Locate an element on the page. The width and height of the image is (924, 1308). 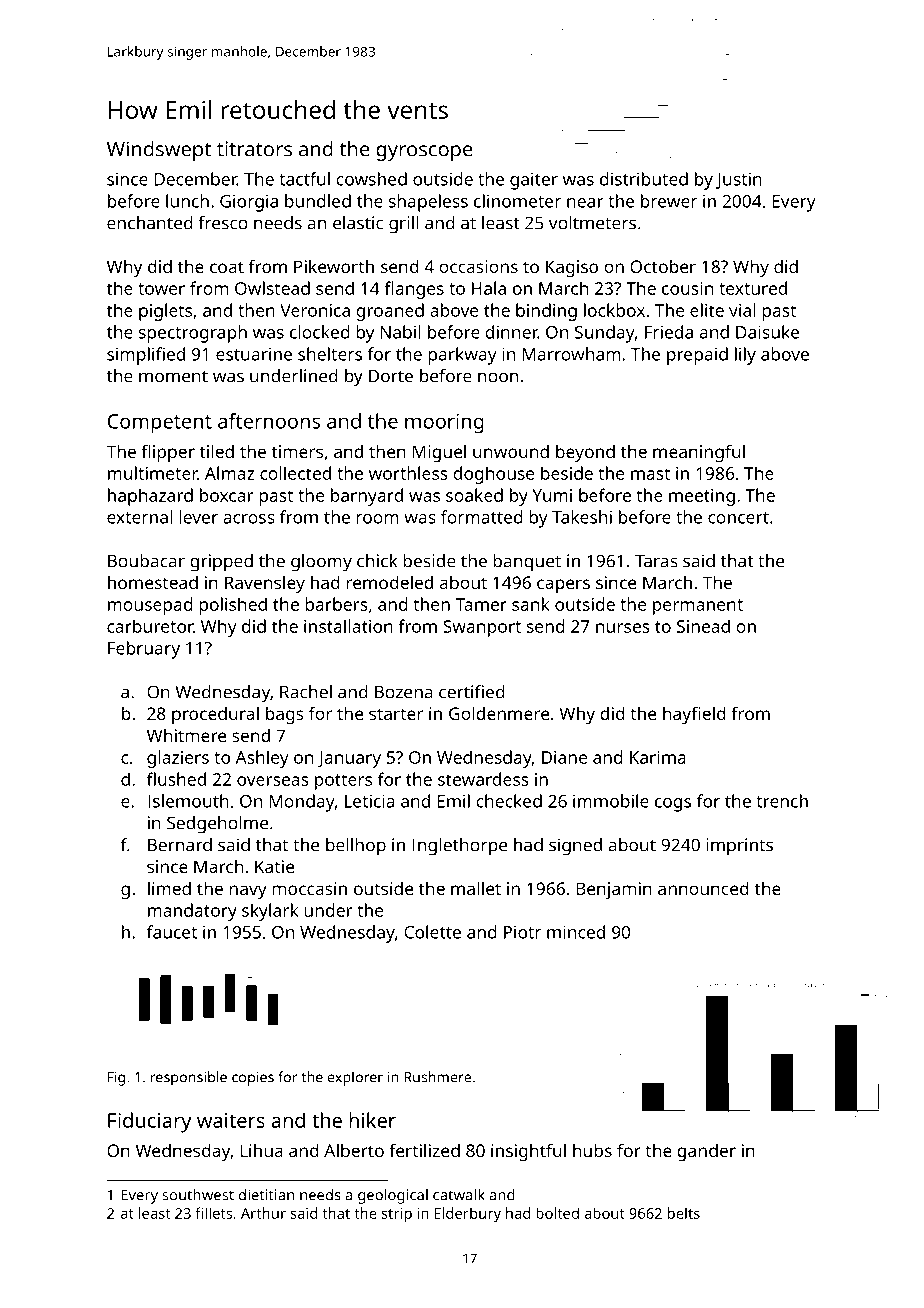
shapeless is located at coordinates (428, 203).
